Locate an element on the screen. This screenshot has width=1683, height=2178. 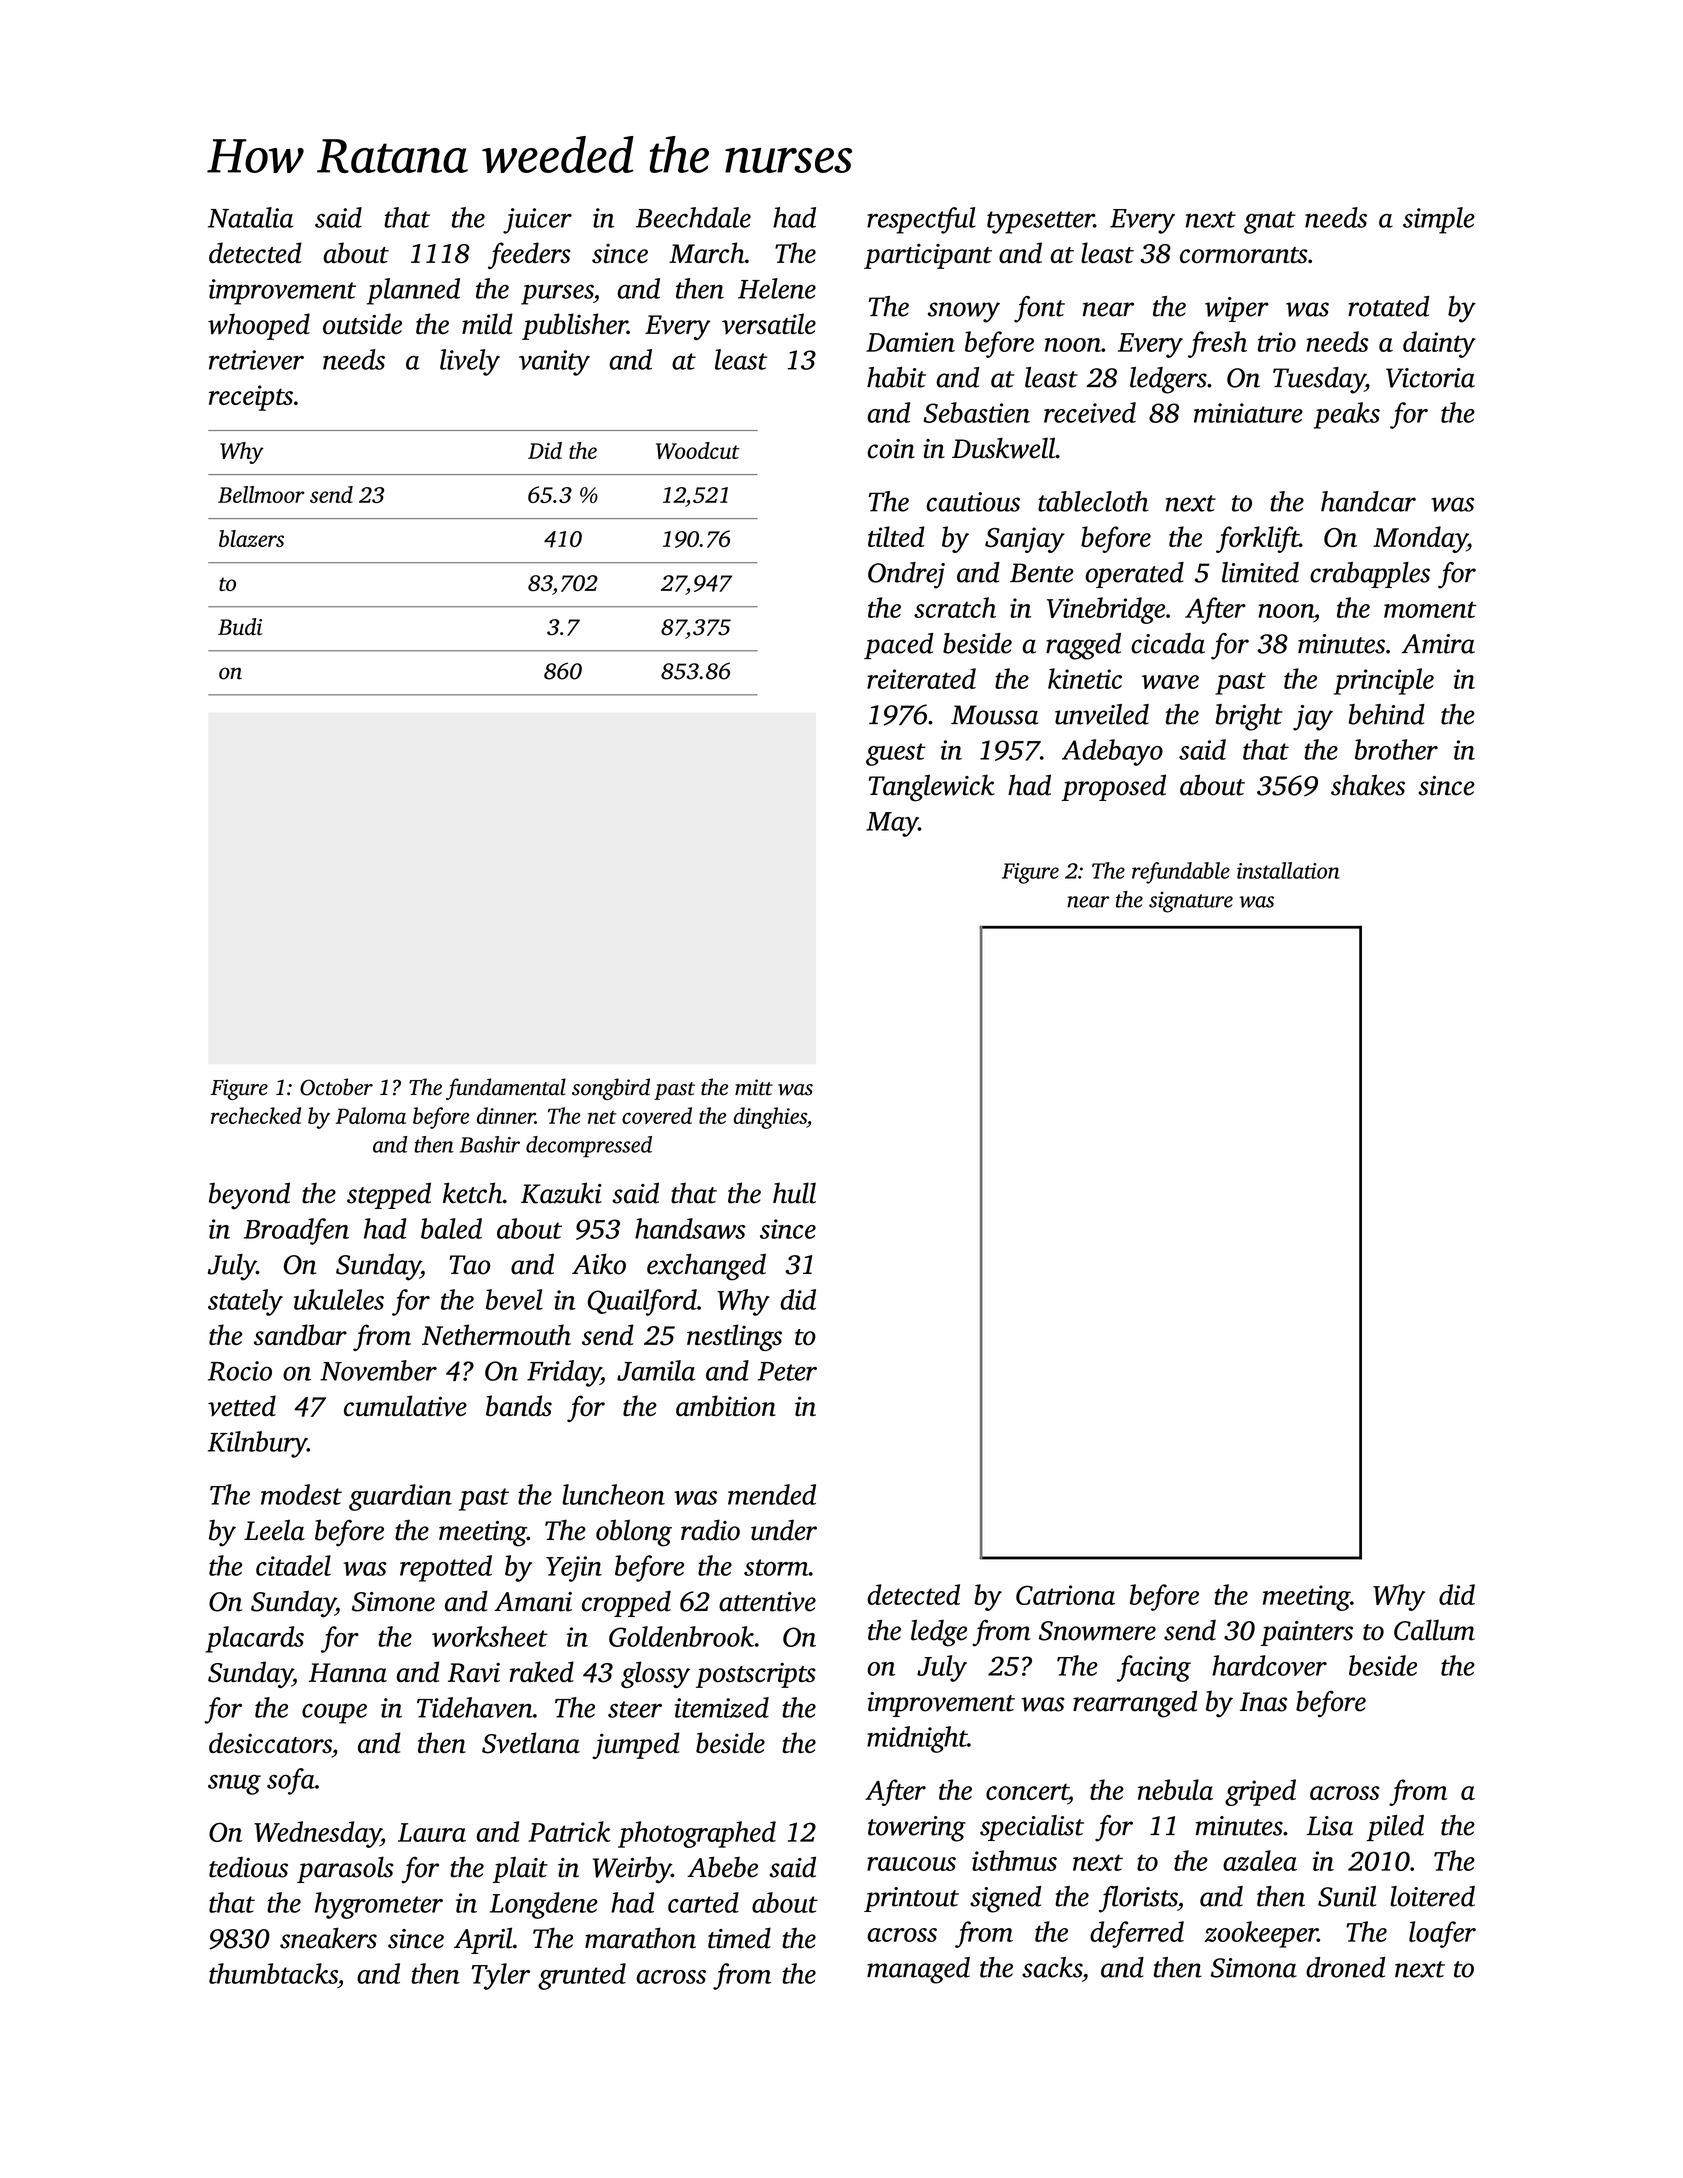
timed is located at coordinates (739, 1938).
